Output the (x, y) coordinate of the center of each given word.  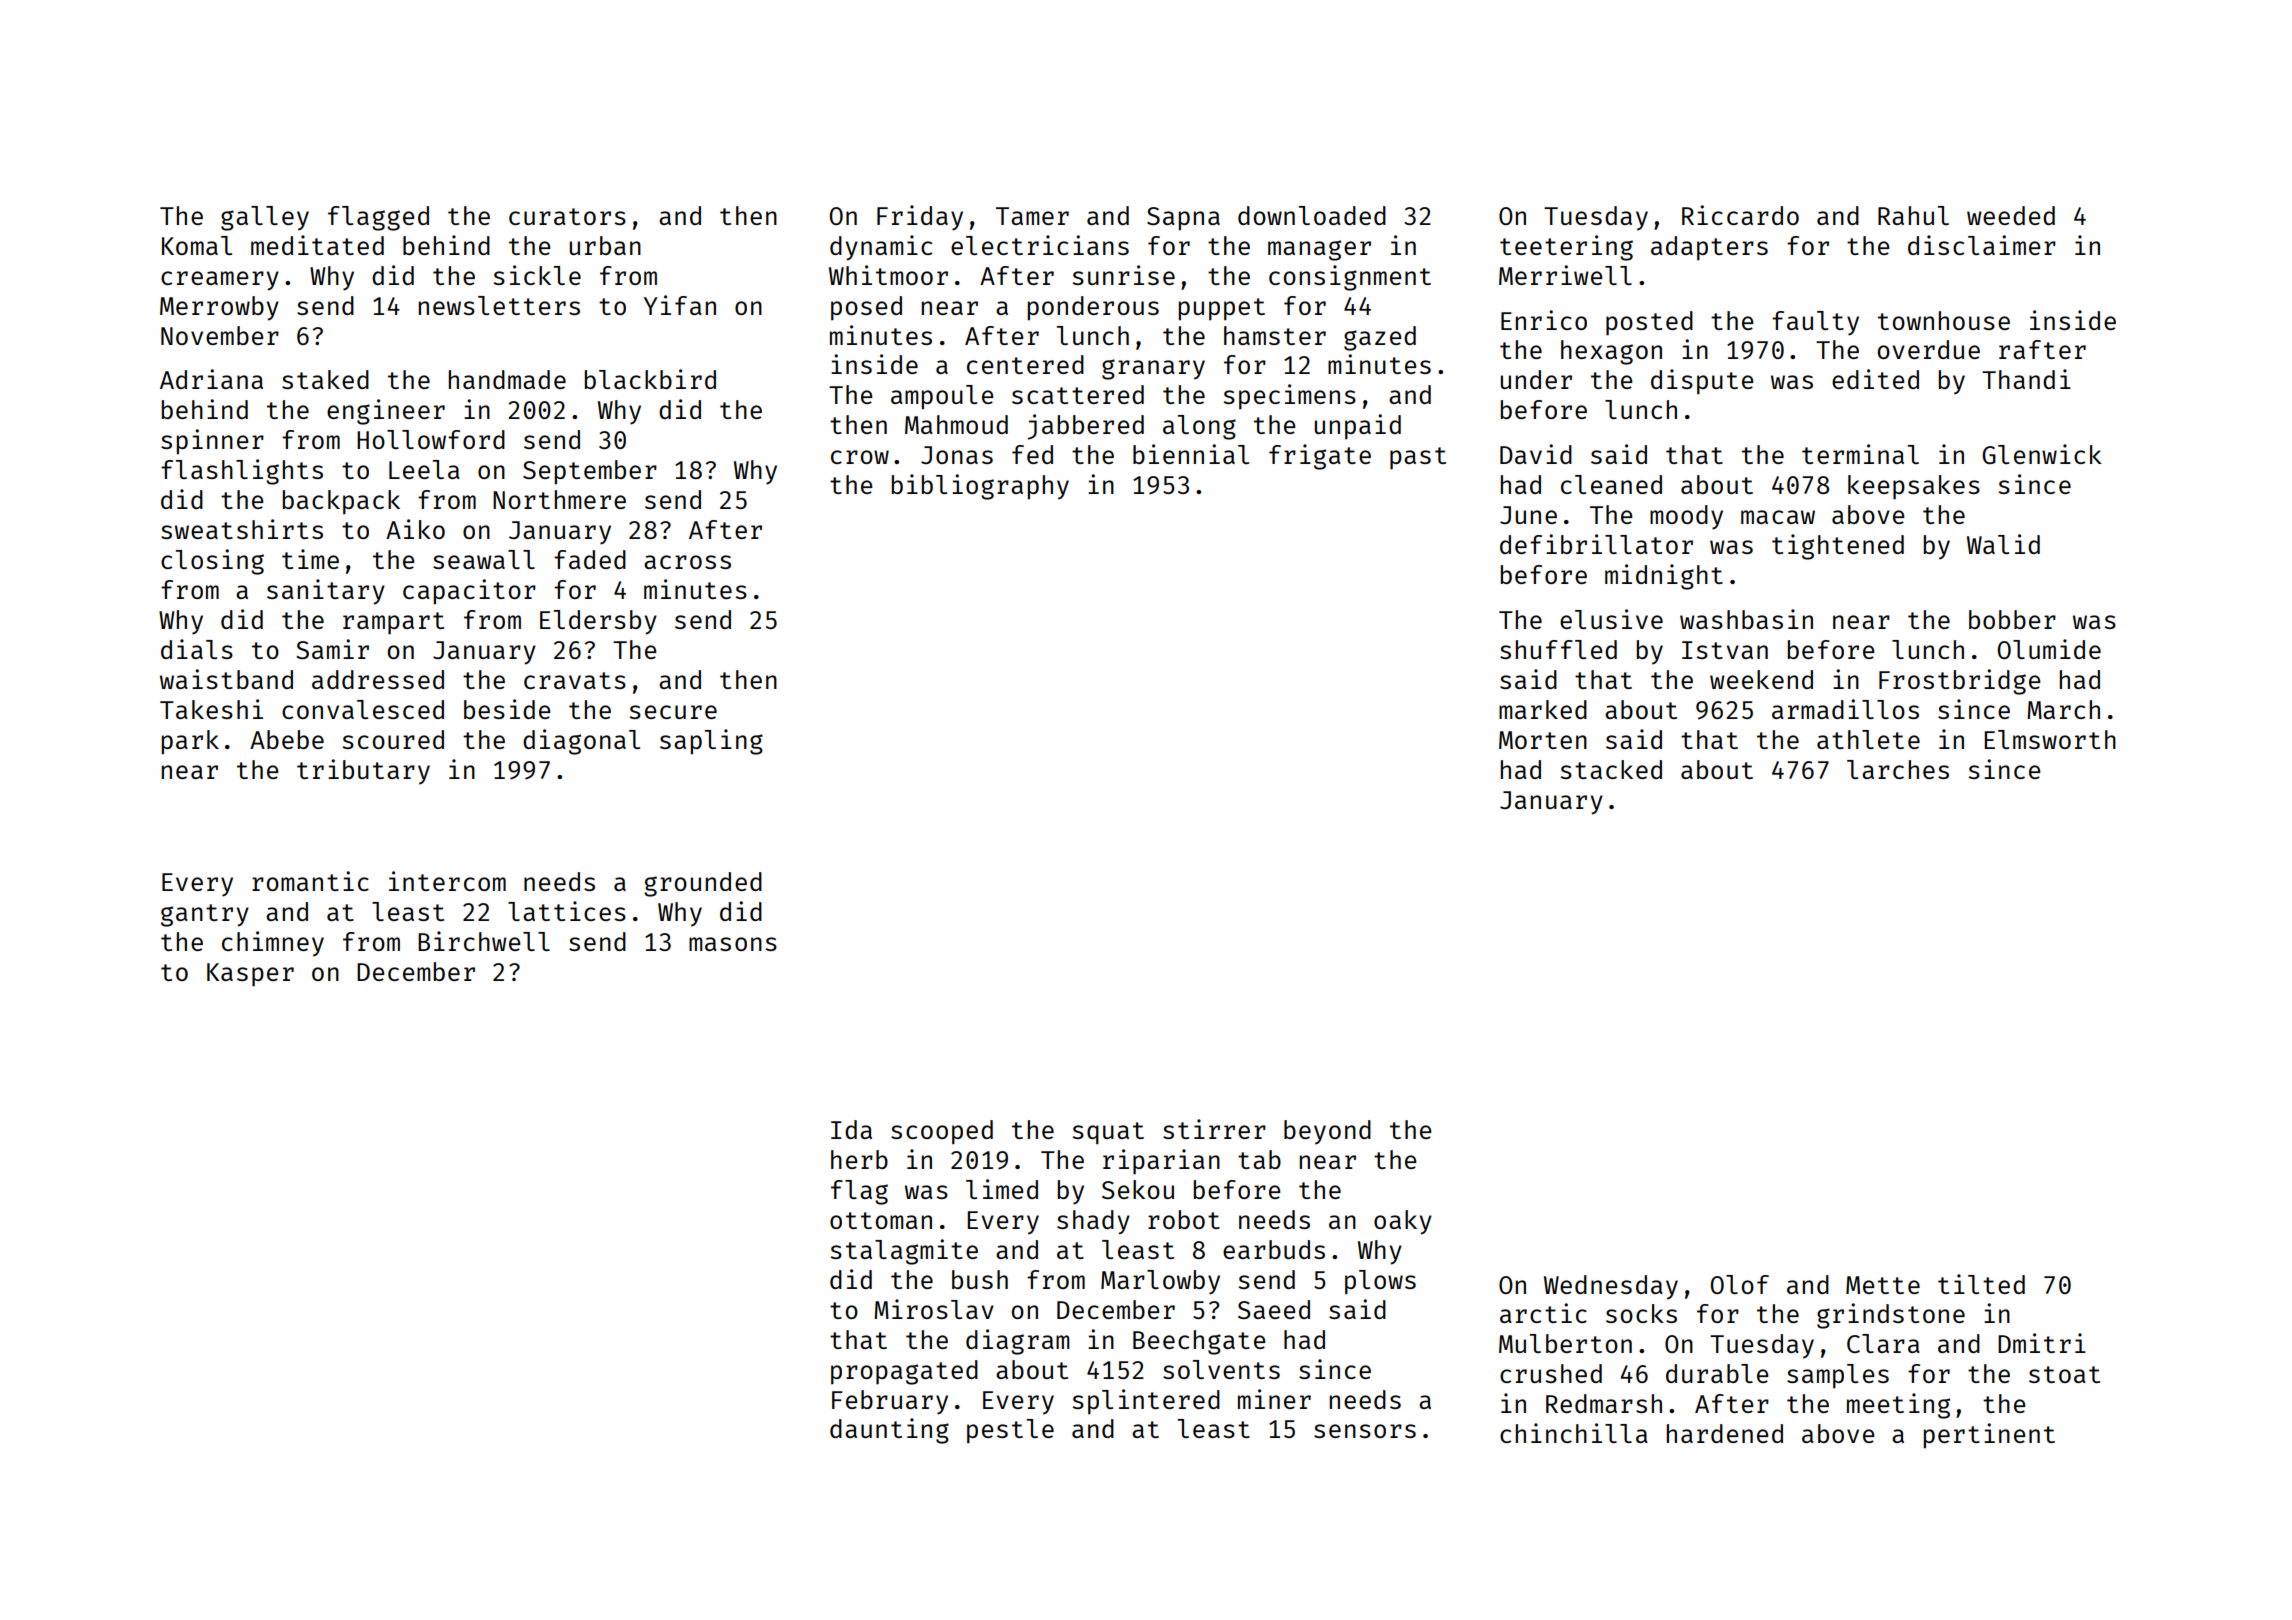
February (890, 1402)
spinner (212, 442)
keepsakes (1914, 487)
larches (1898, 769)
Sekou (1138, 1189)
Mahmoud (956, 424)
